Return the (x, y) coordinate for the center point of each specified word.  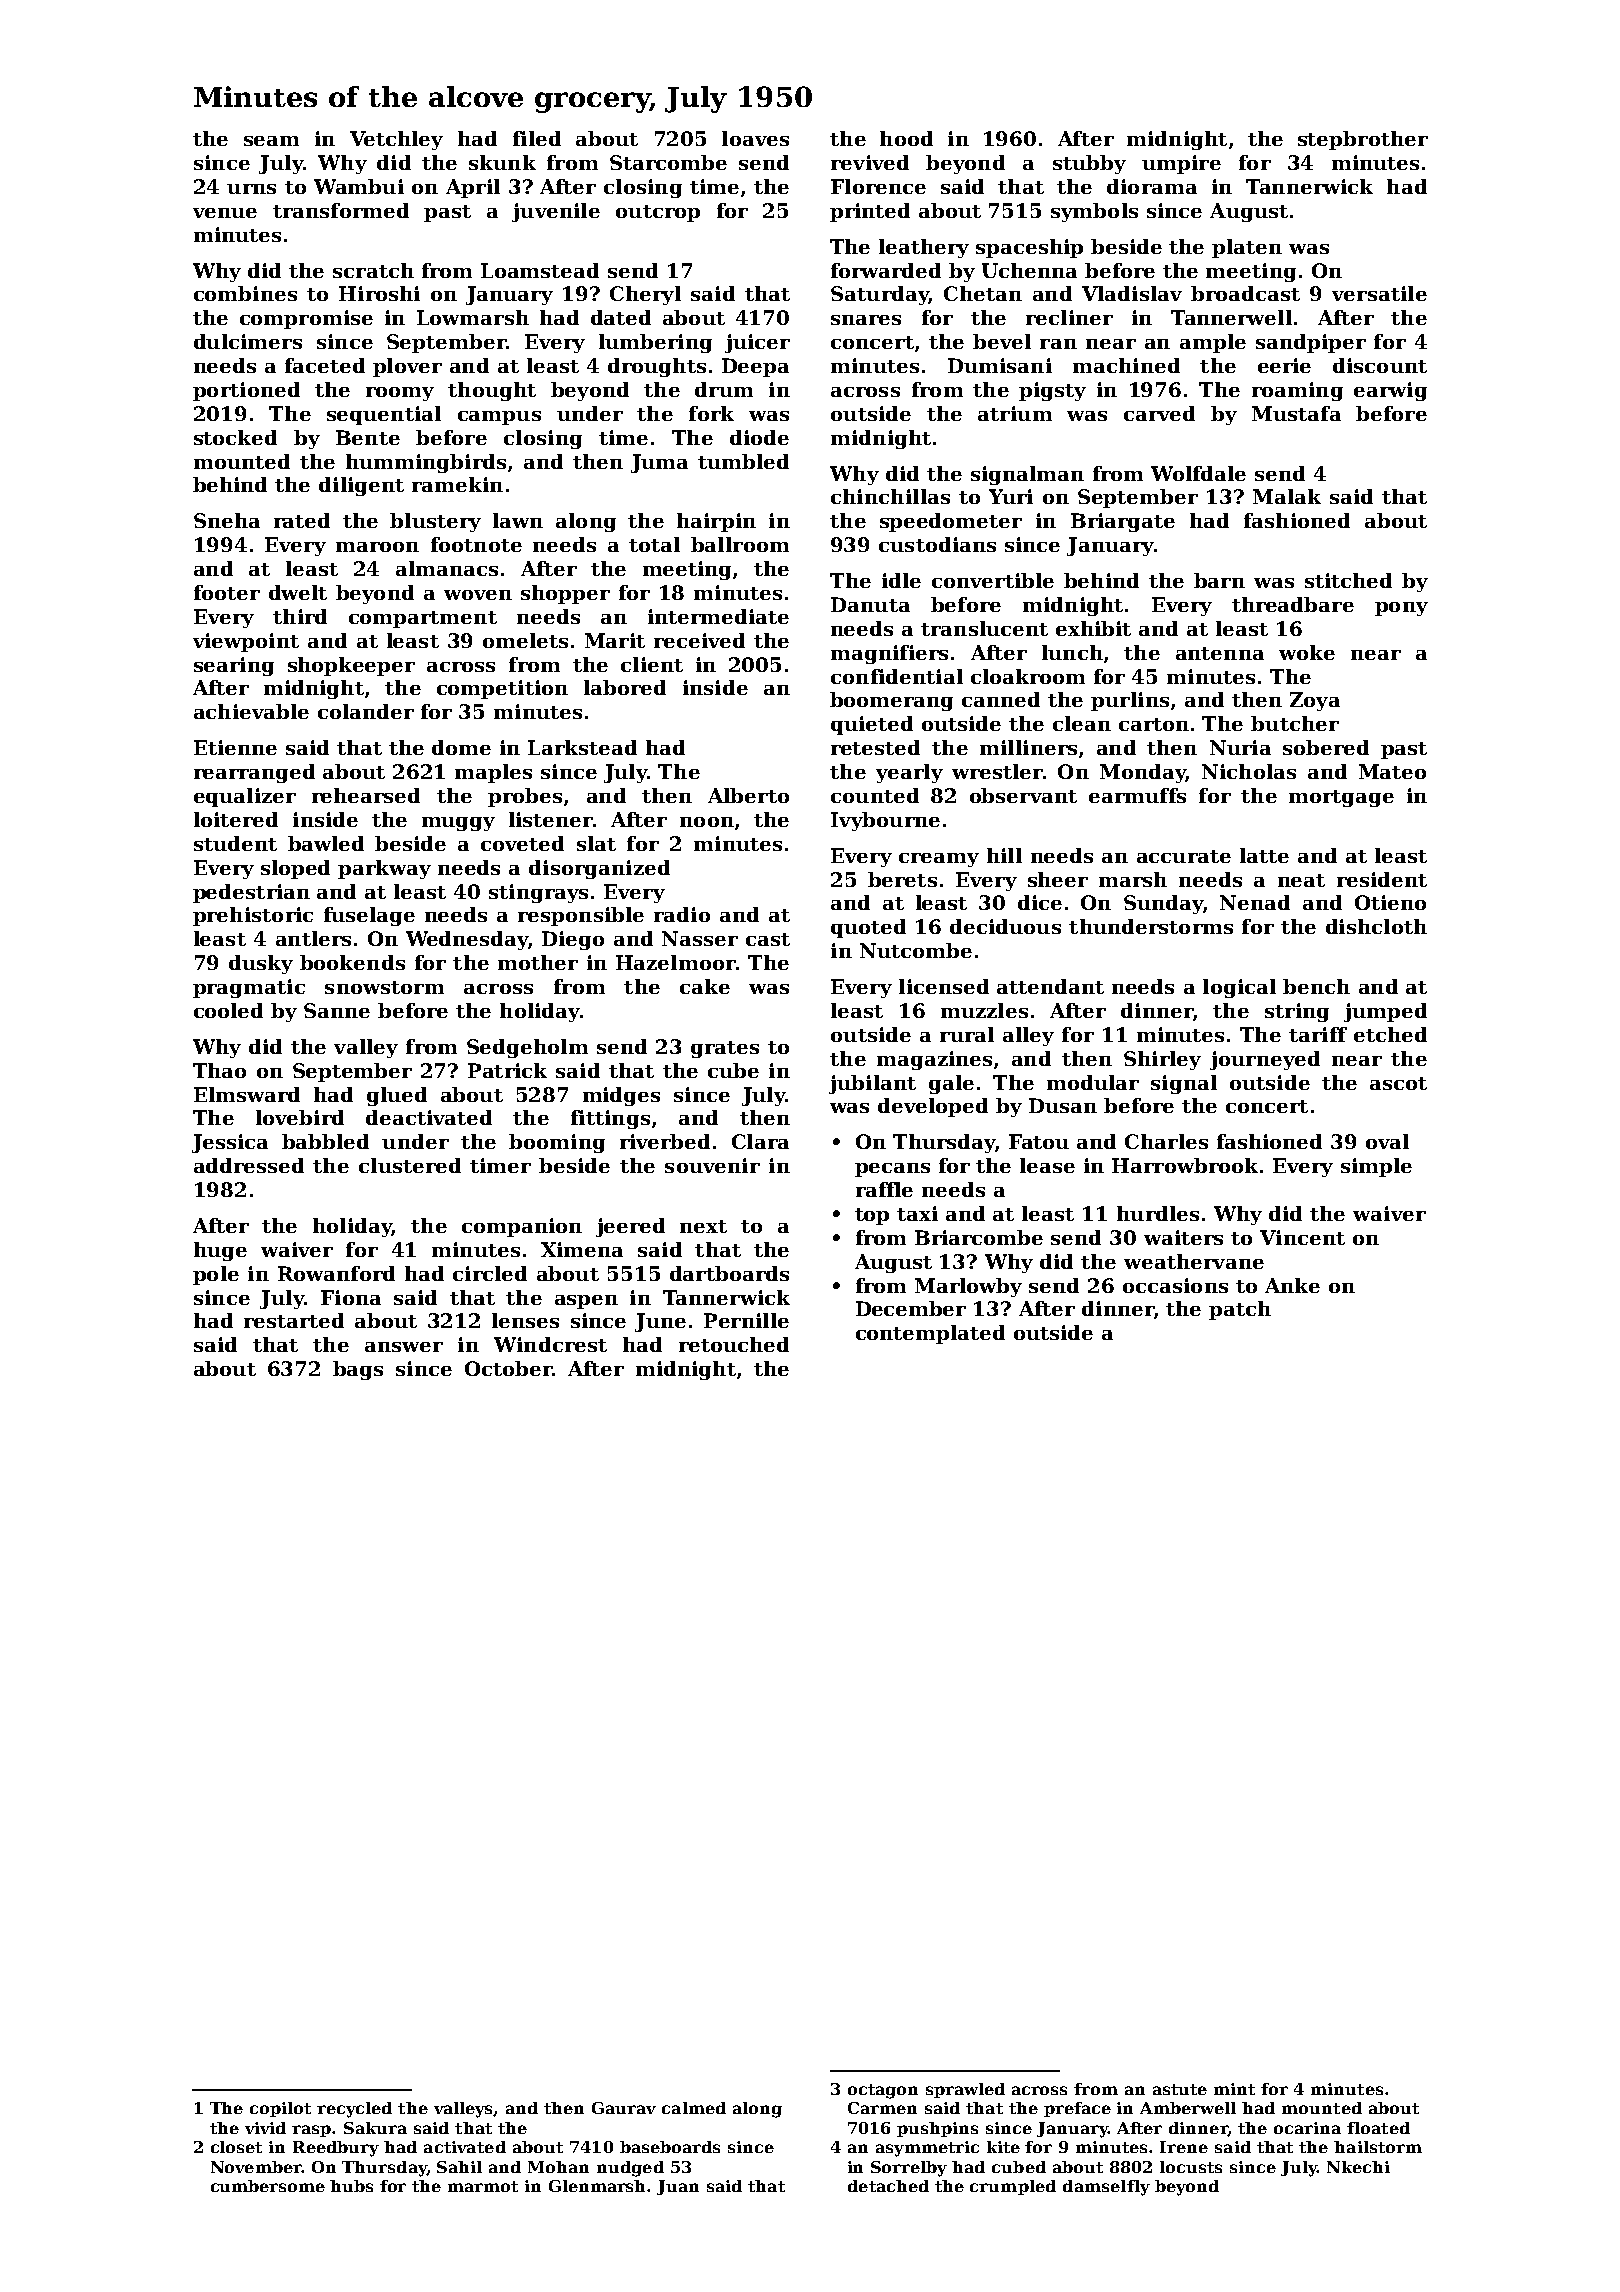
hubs (351, 2186)
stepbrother (1363, 140)
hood (906, 138)
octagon (883, 2091)
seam (271, 141)
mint (1234, 2089)
